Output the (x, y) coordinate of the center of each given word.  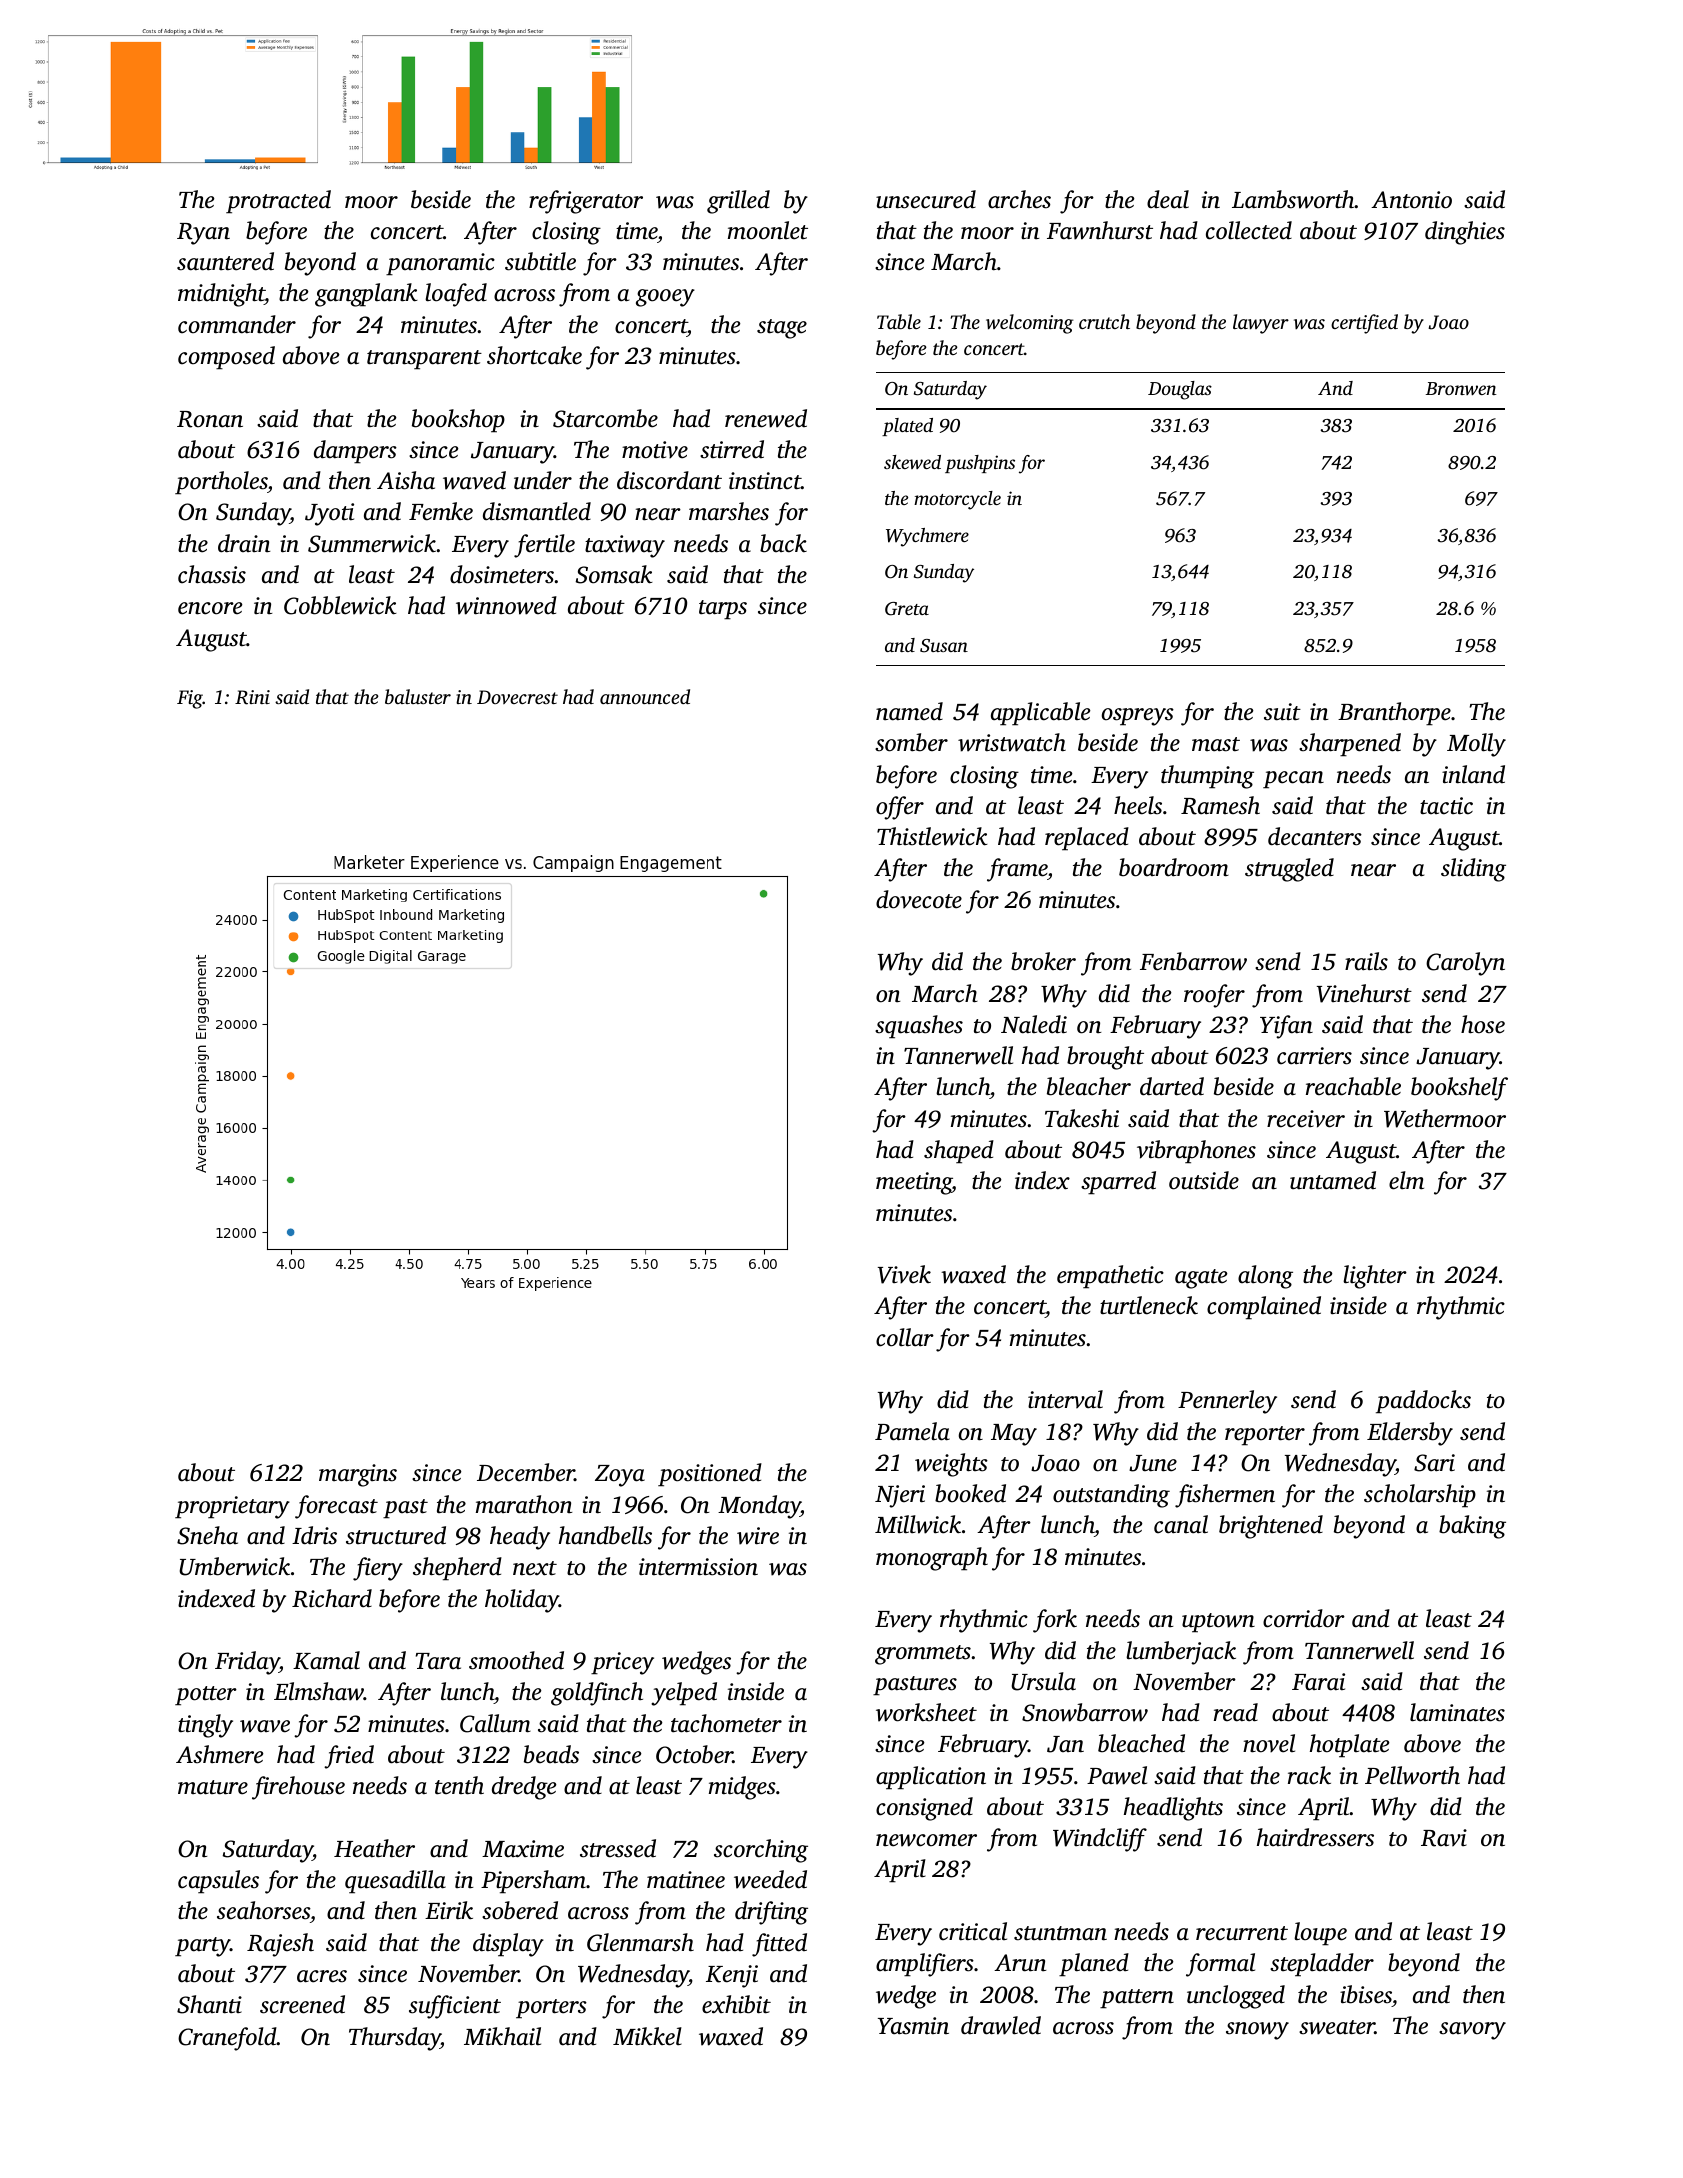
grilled (738, 202)
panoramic (440, 264)
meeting (914, 1183)
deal (1168, 199)
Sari (1434, 1463)
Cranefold (227, 2039)
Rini (252, 697)
